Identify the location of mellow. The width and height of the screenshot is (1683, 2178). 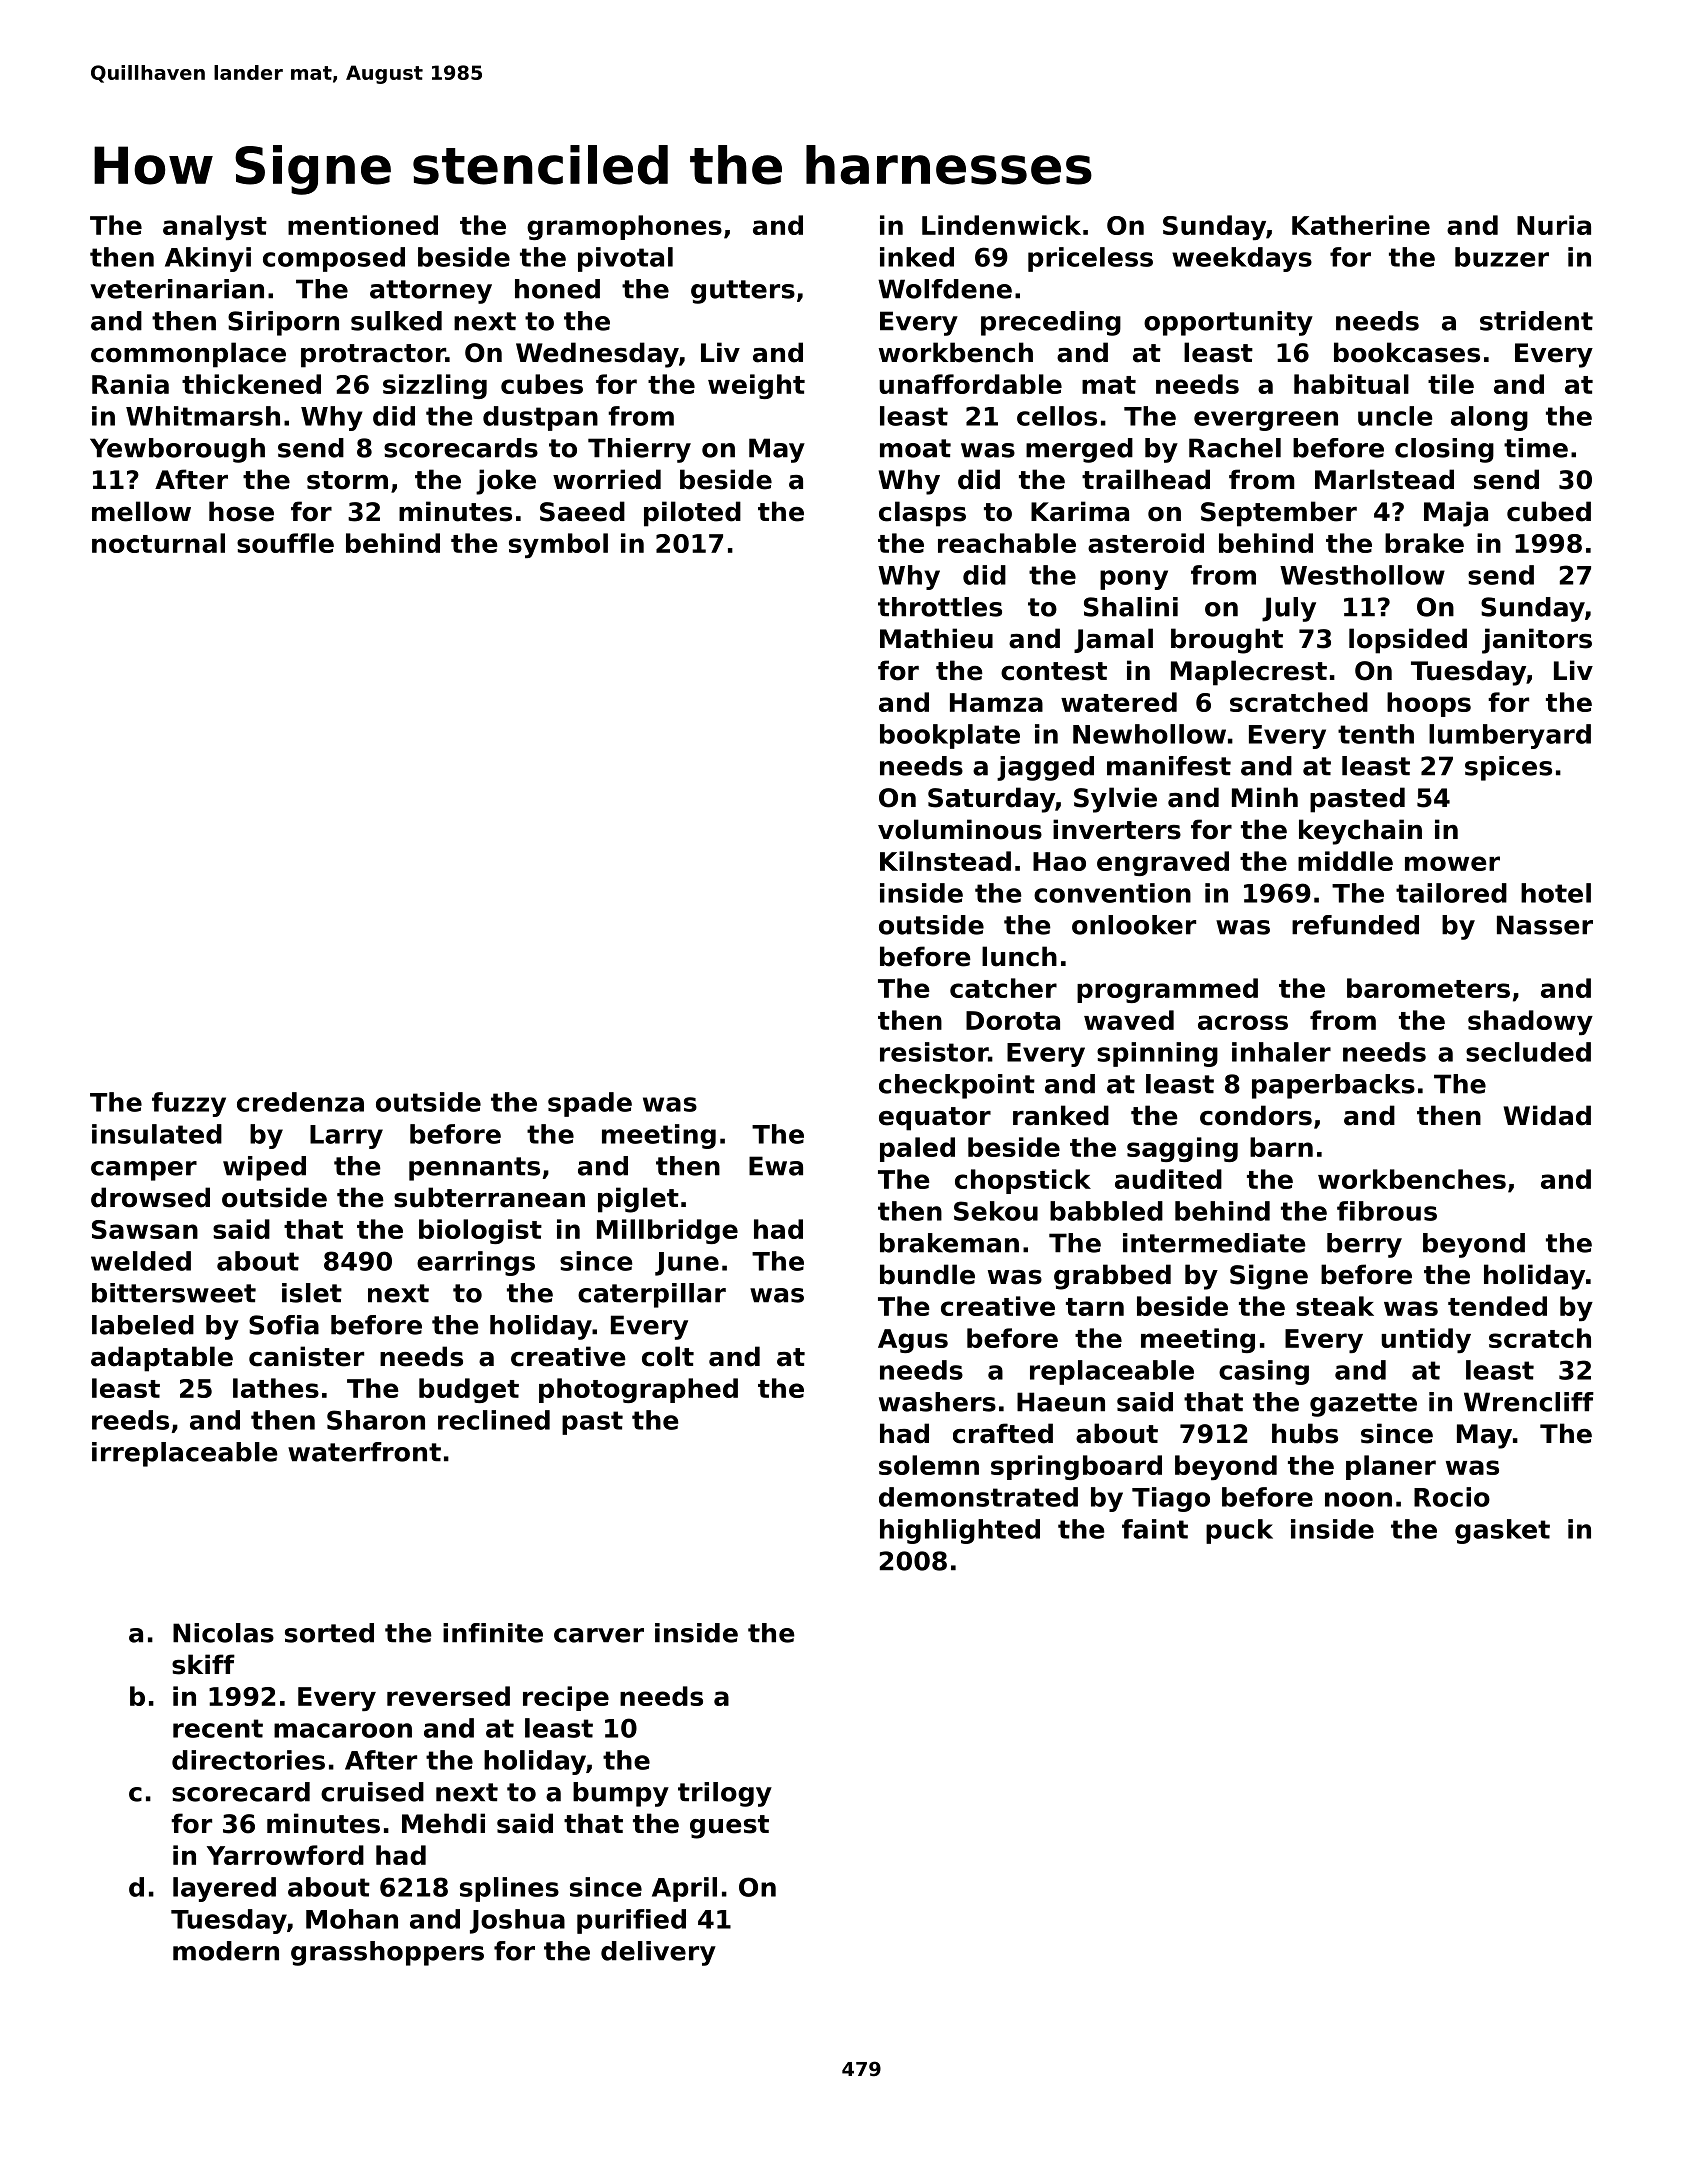
(141, 511).
